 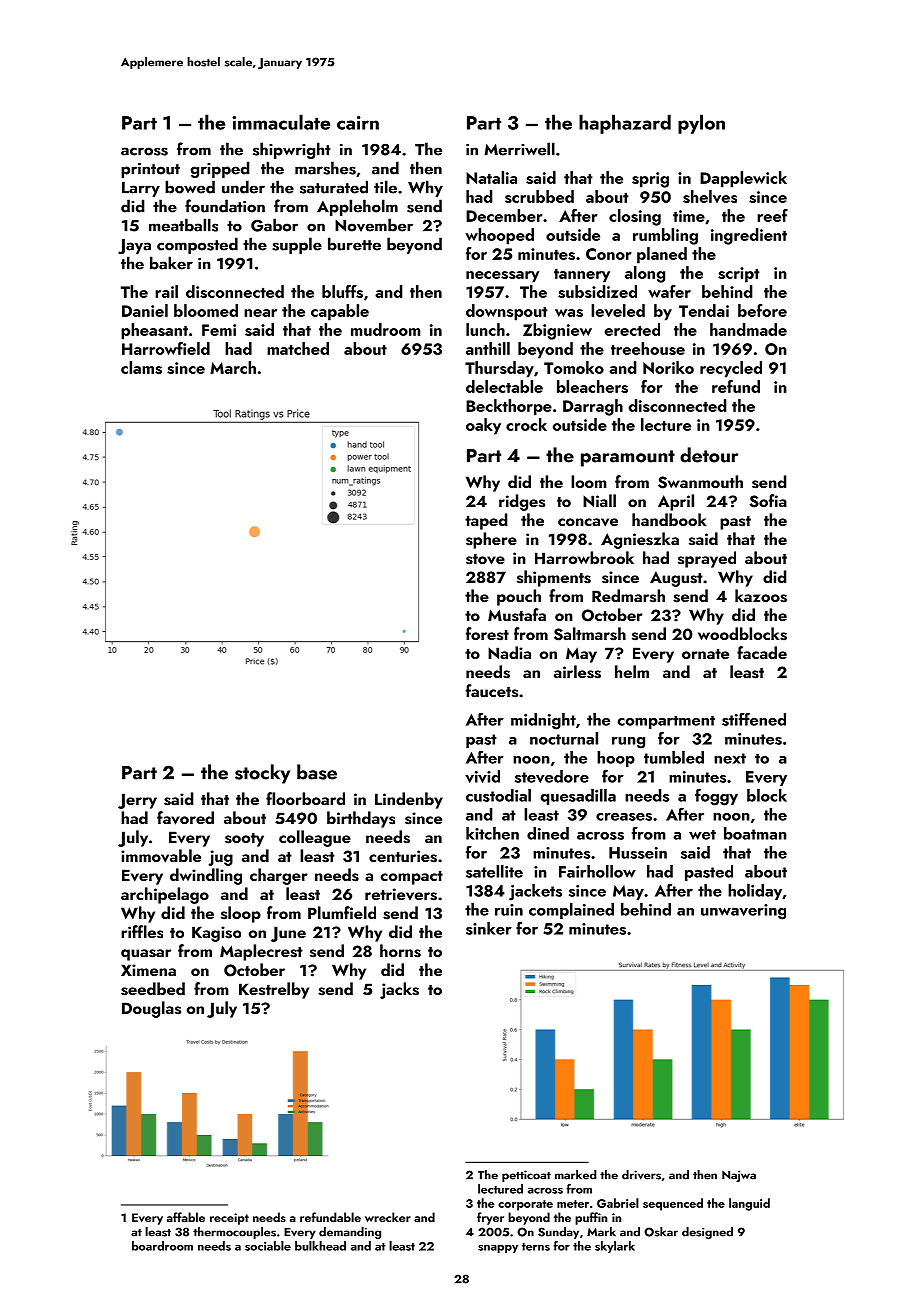 What do you see at coordinates (625, 124) in the screenshot?
I see `haphazard` at bounding box center [625, 124].
